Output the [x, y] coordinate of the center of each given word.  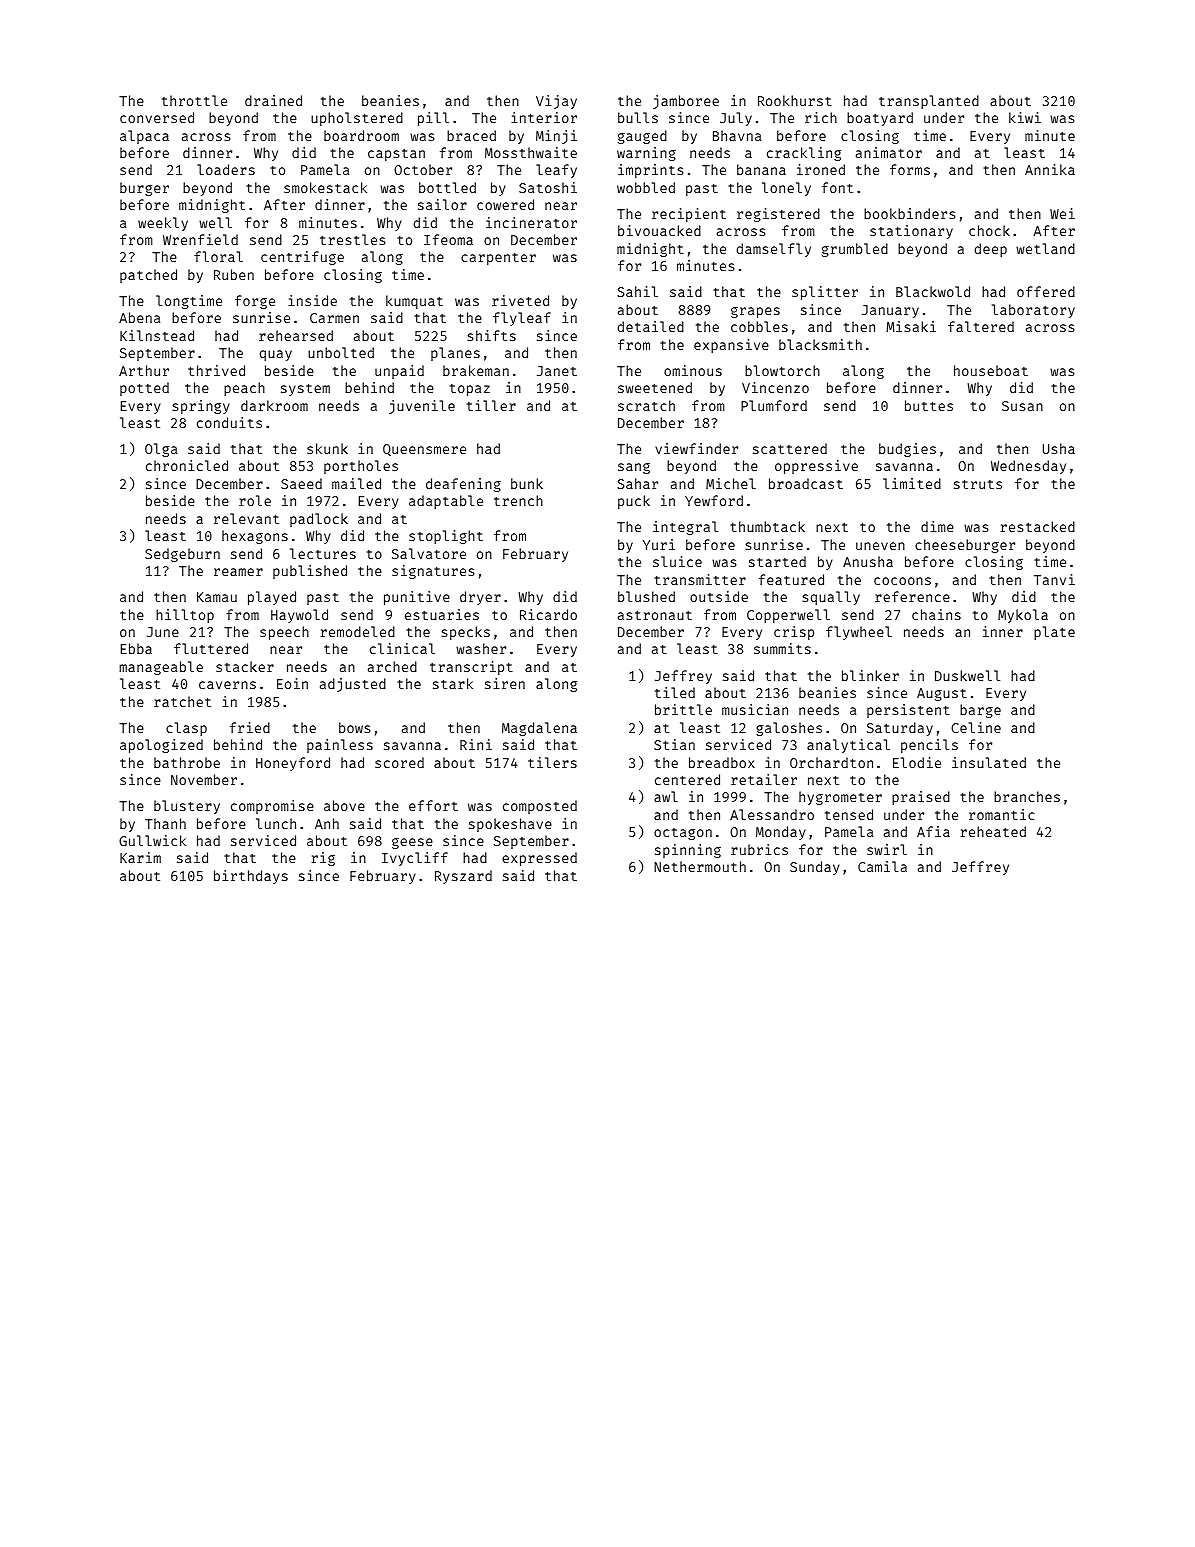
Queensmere [424, 450]
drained [273, 100]
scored [399, 762]
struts [978, 484]
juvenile [422, 407]
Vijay [556, 102]
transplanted [929, 102]
